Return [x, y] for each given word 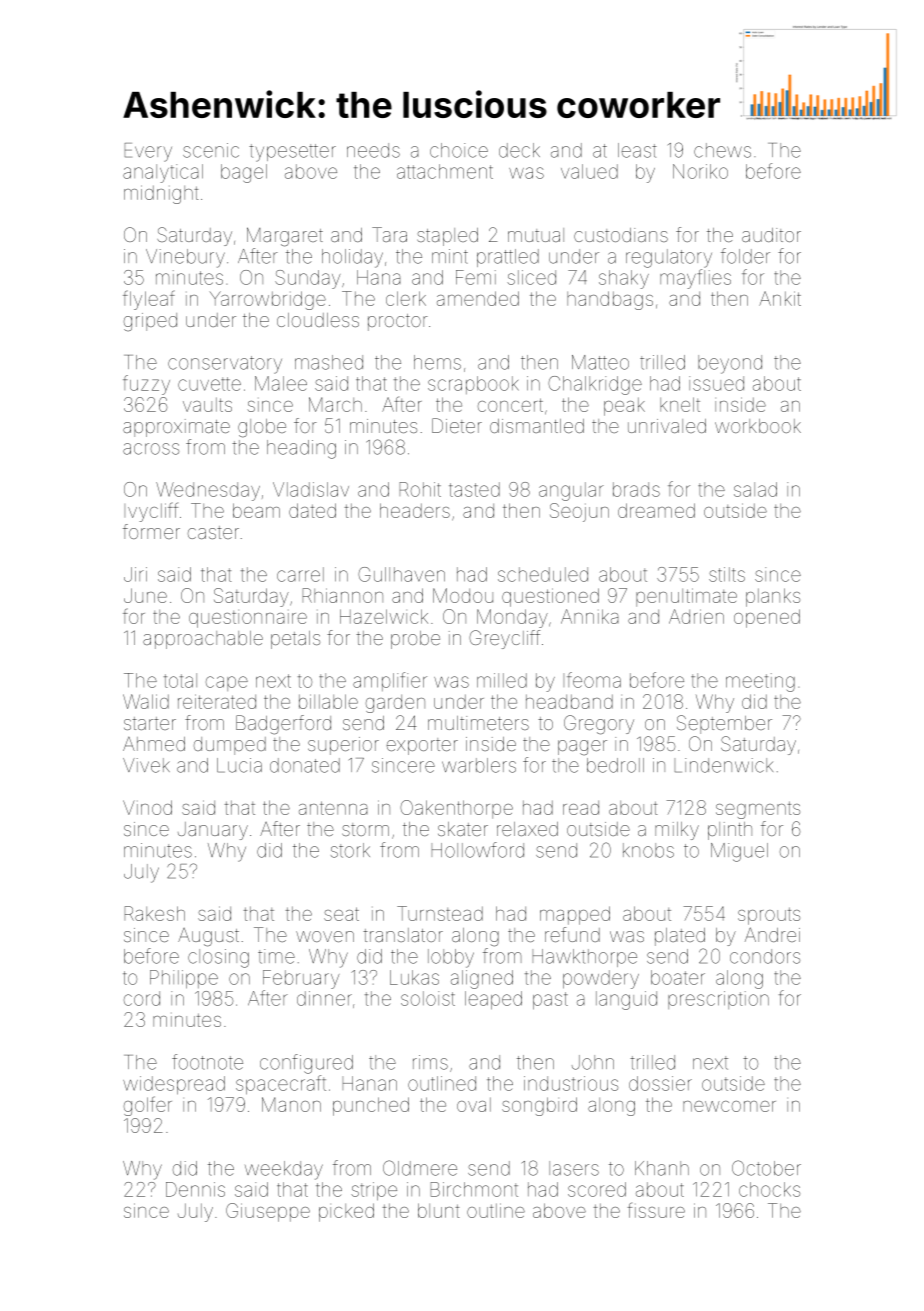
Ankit [780, 298]
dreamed [656, 510]
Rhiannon [342, 595]
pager [582, 748]
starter [150, 723]
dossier [660, 1083]
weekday [284, 1170]
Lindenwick [723, 765]
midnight [161, 194]
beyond [730, 364]
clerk [406, 298]
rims [430, 1062]
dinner [324, 998]
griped [150, 322]
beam [256, 510]
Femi [476, 277]
